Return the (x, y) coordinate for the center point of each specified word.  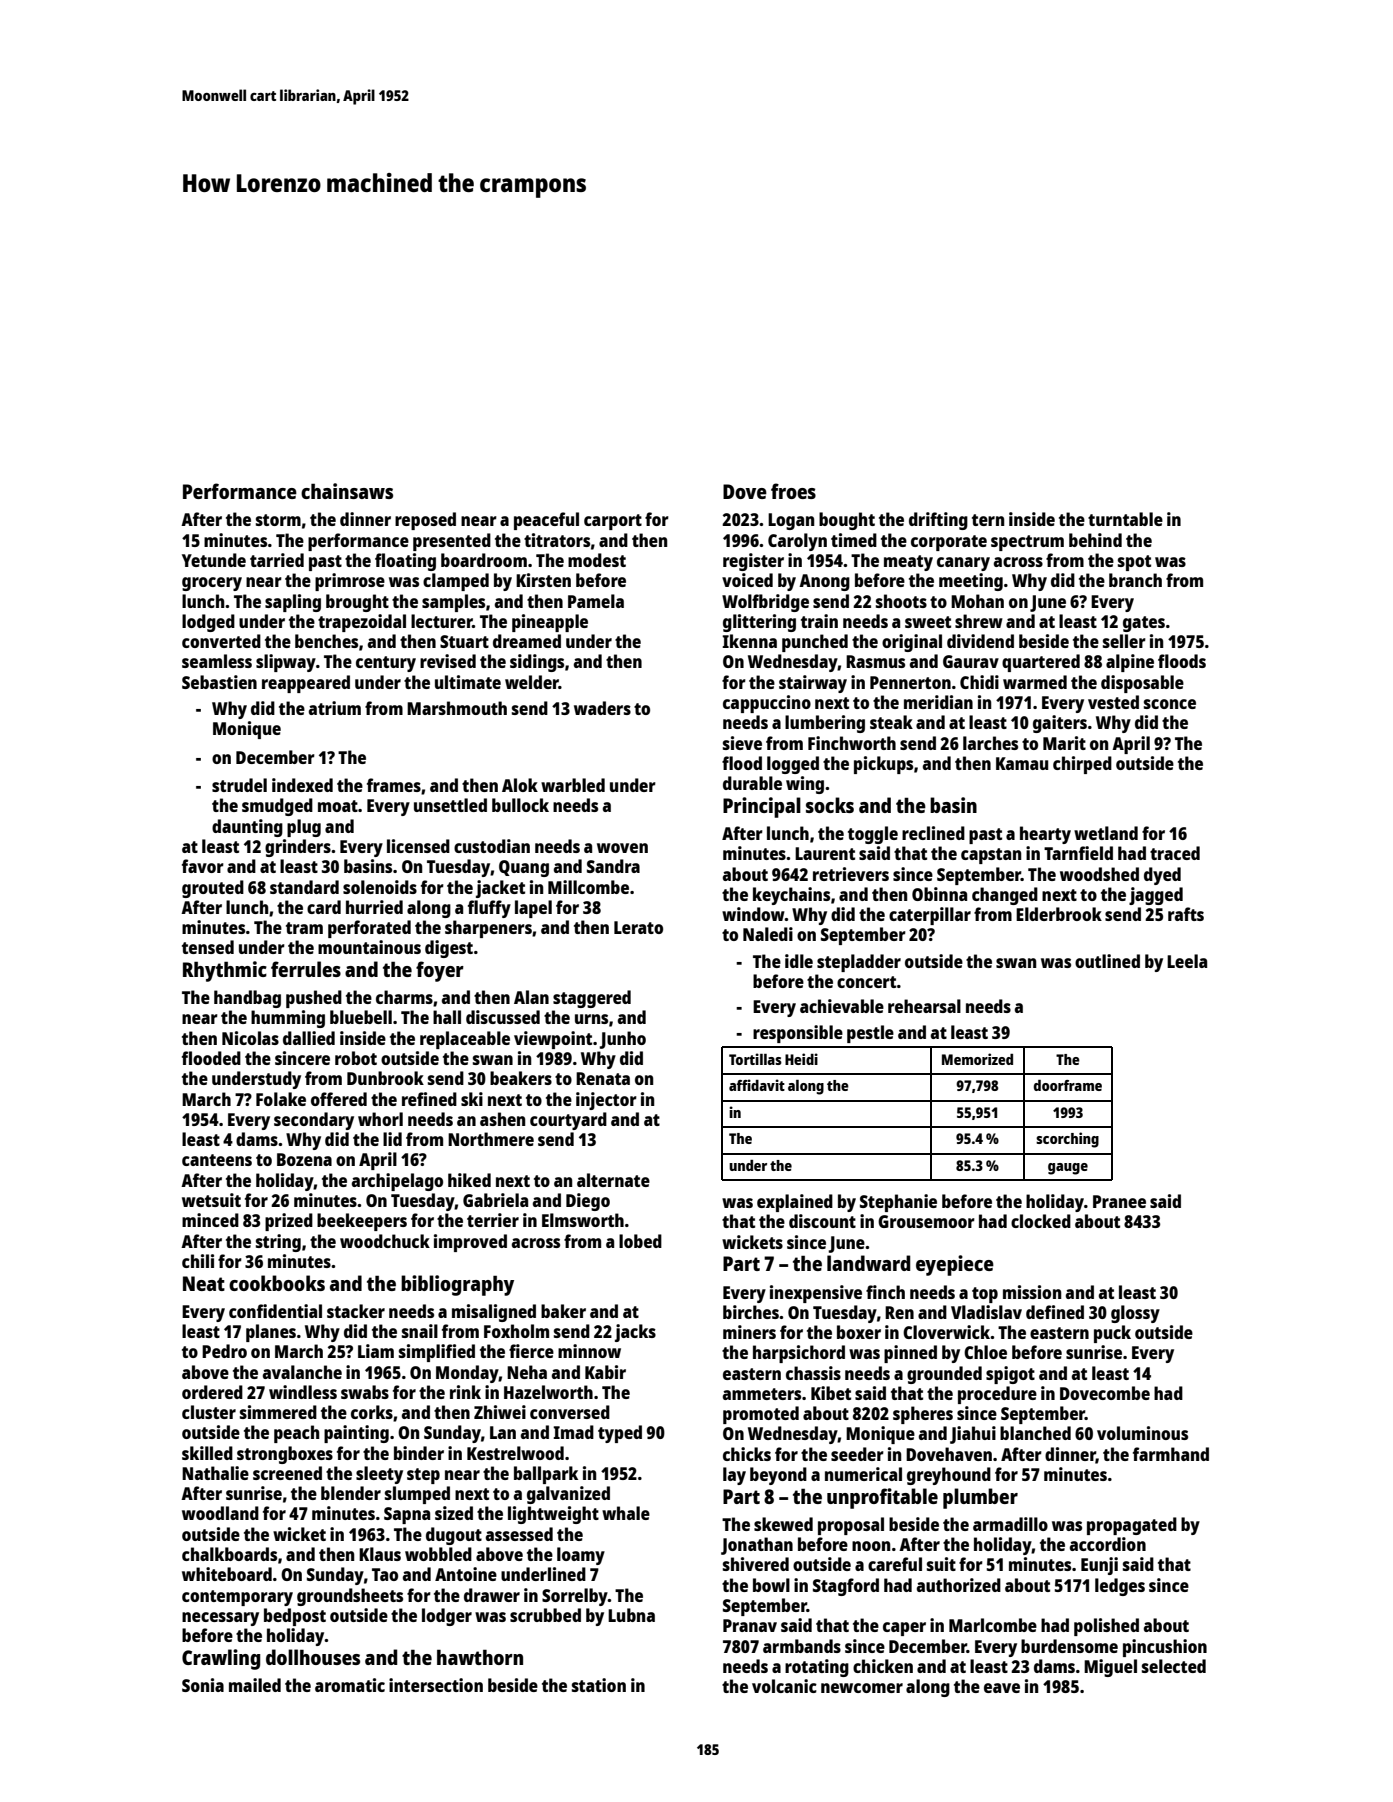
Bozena (304, 1159)
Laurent (825, 853)
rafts (1186, 914)
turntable (1125, 519)
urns (591, 1019)
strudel (239, 785)
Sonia (203, 1685)
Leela (1187, 961)
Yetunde (214, 560)
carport (613, 522)
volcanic (784, 1686)
